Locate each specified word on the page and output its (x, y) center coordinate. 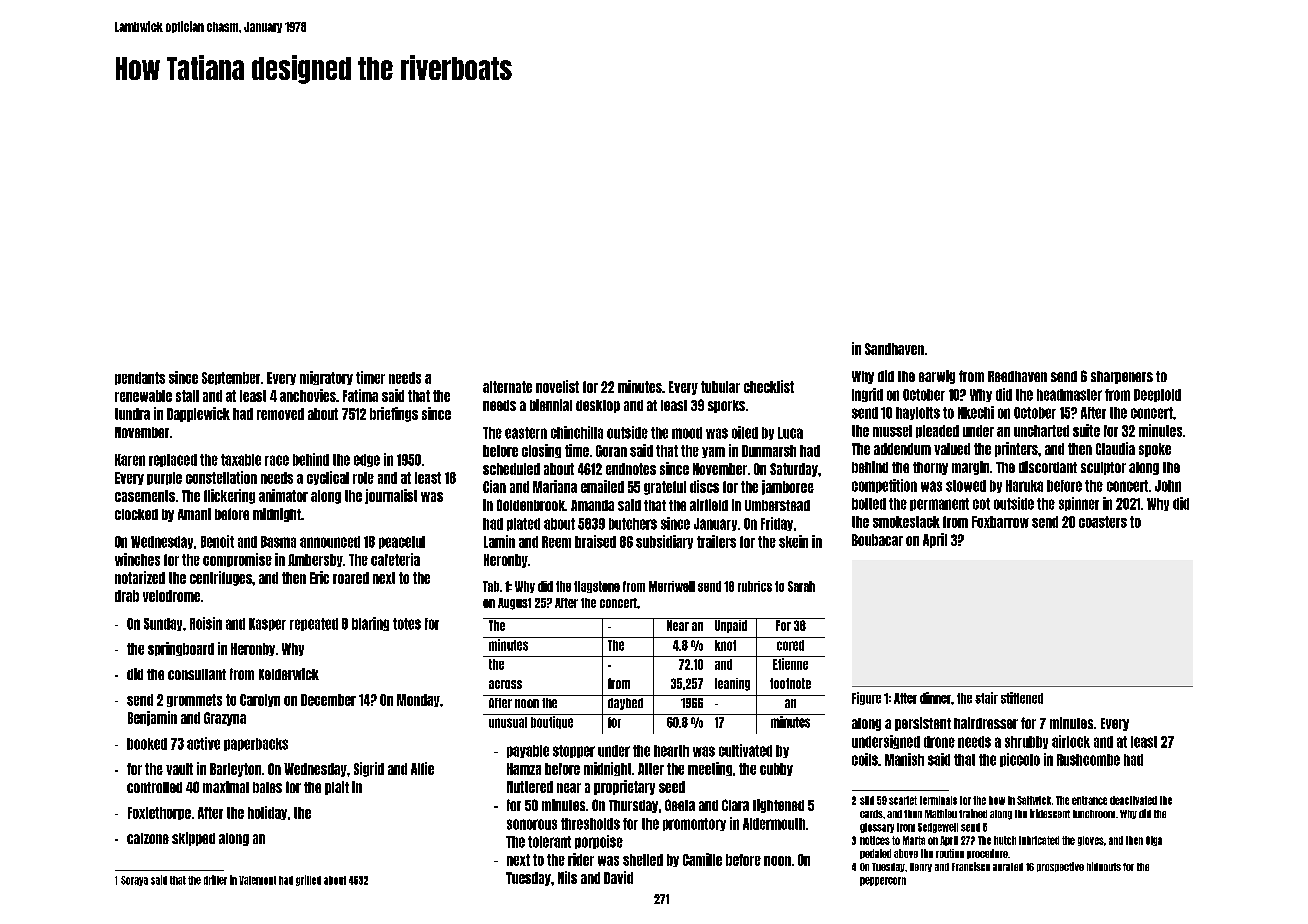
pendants (140, 378)
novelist (557, 386)
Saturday (794, 470)
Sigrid (369, 769)
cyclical (328, 478)
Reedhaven (1017, 376)
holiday (267, 813)
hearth (671, 751)
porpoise (599, 842)
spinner (1079, 504)
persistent (923, 724)
